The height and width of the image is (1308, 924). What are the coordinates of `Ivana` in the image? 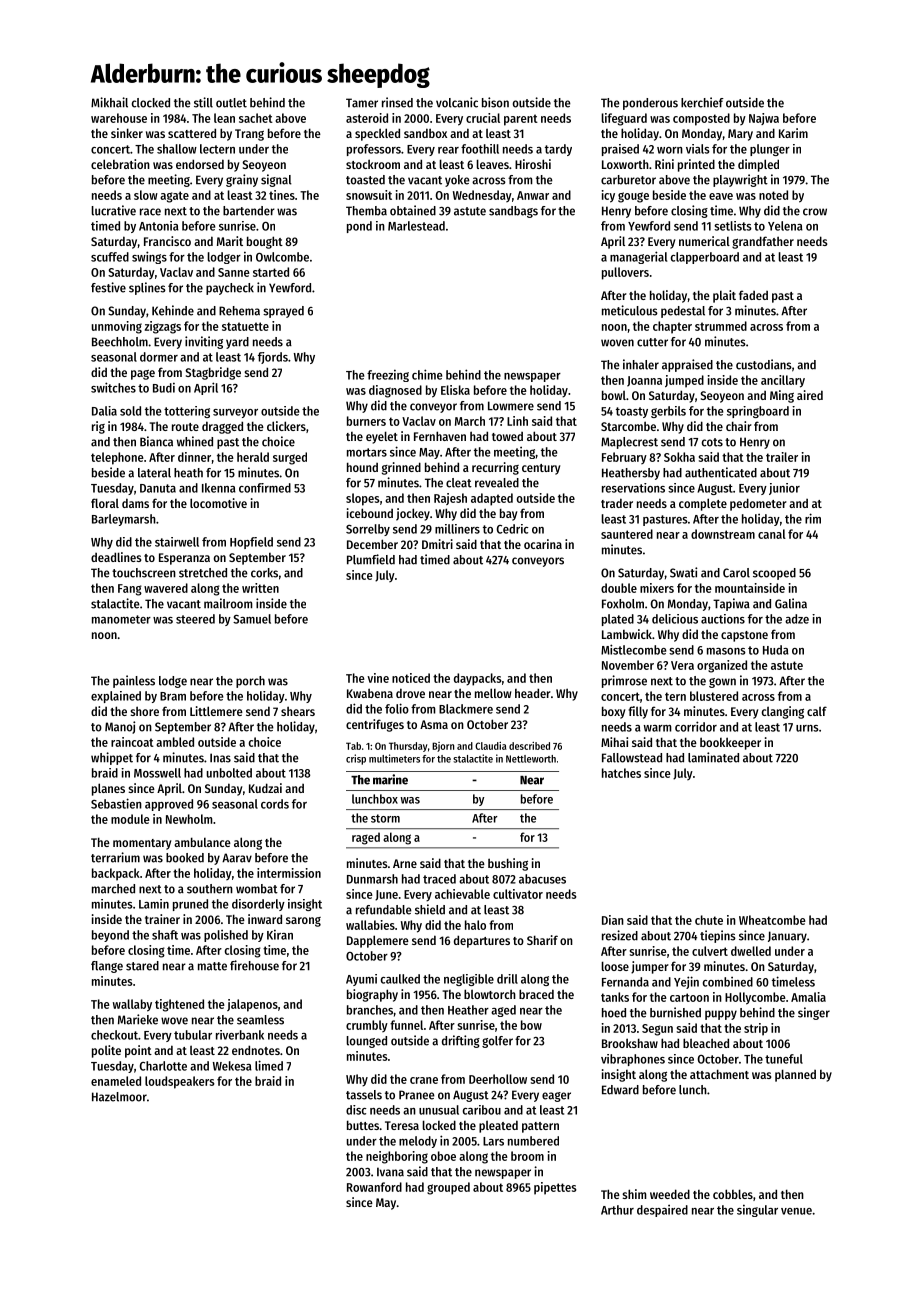 It's located at (390, 1172).
